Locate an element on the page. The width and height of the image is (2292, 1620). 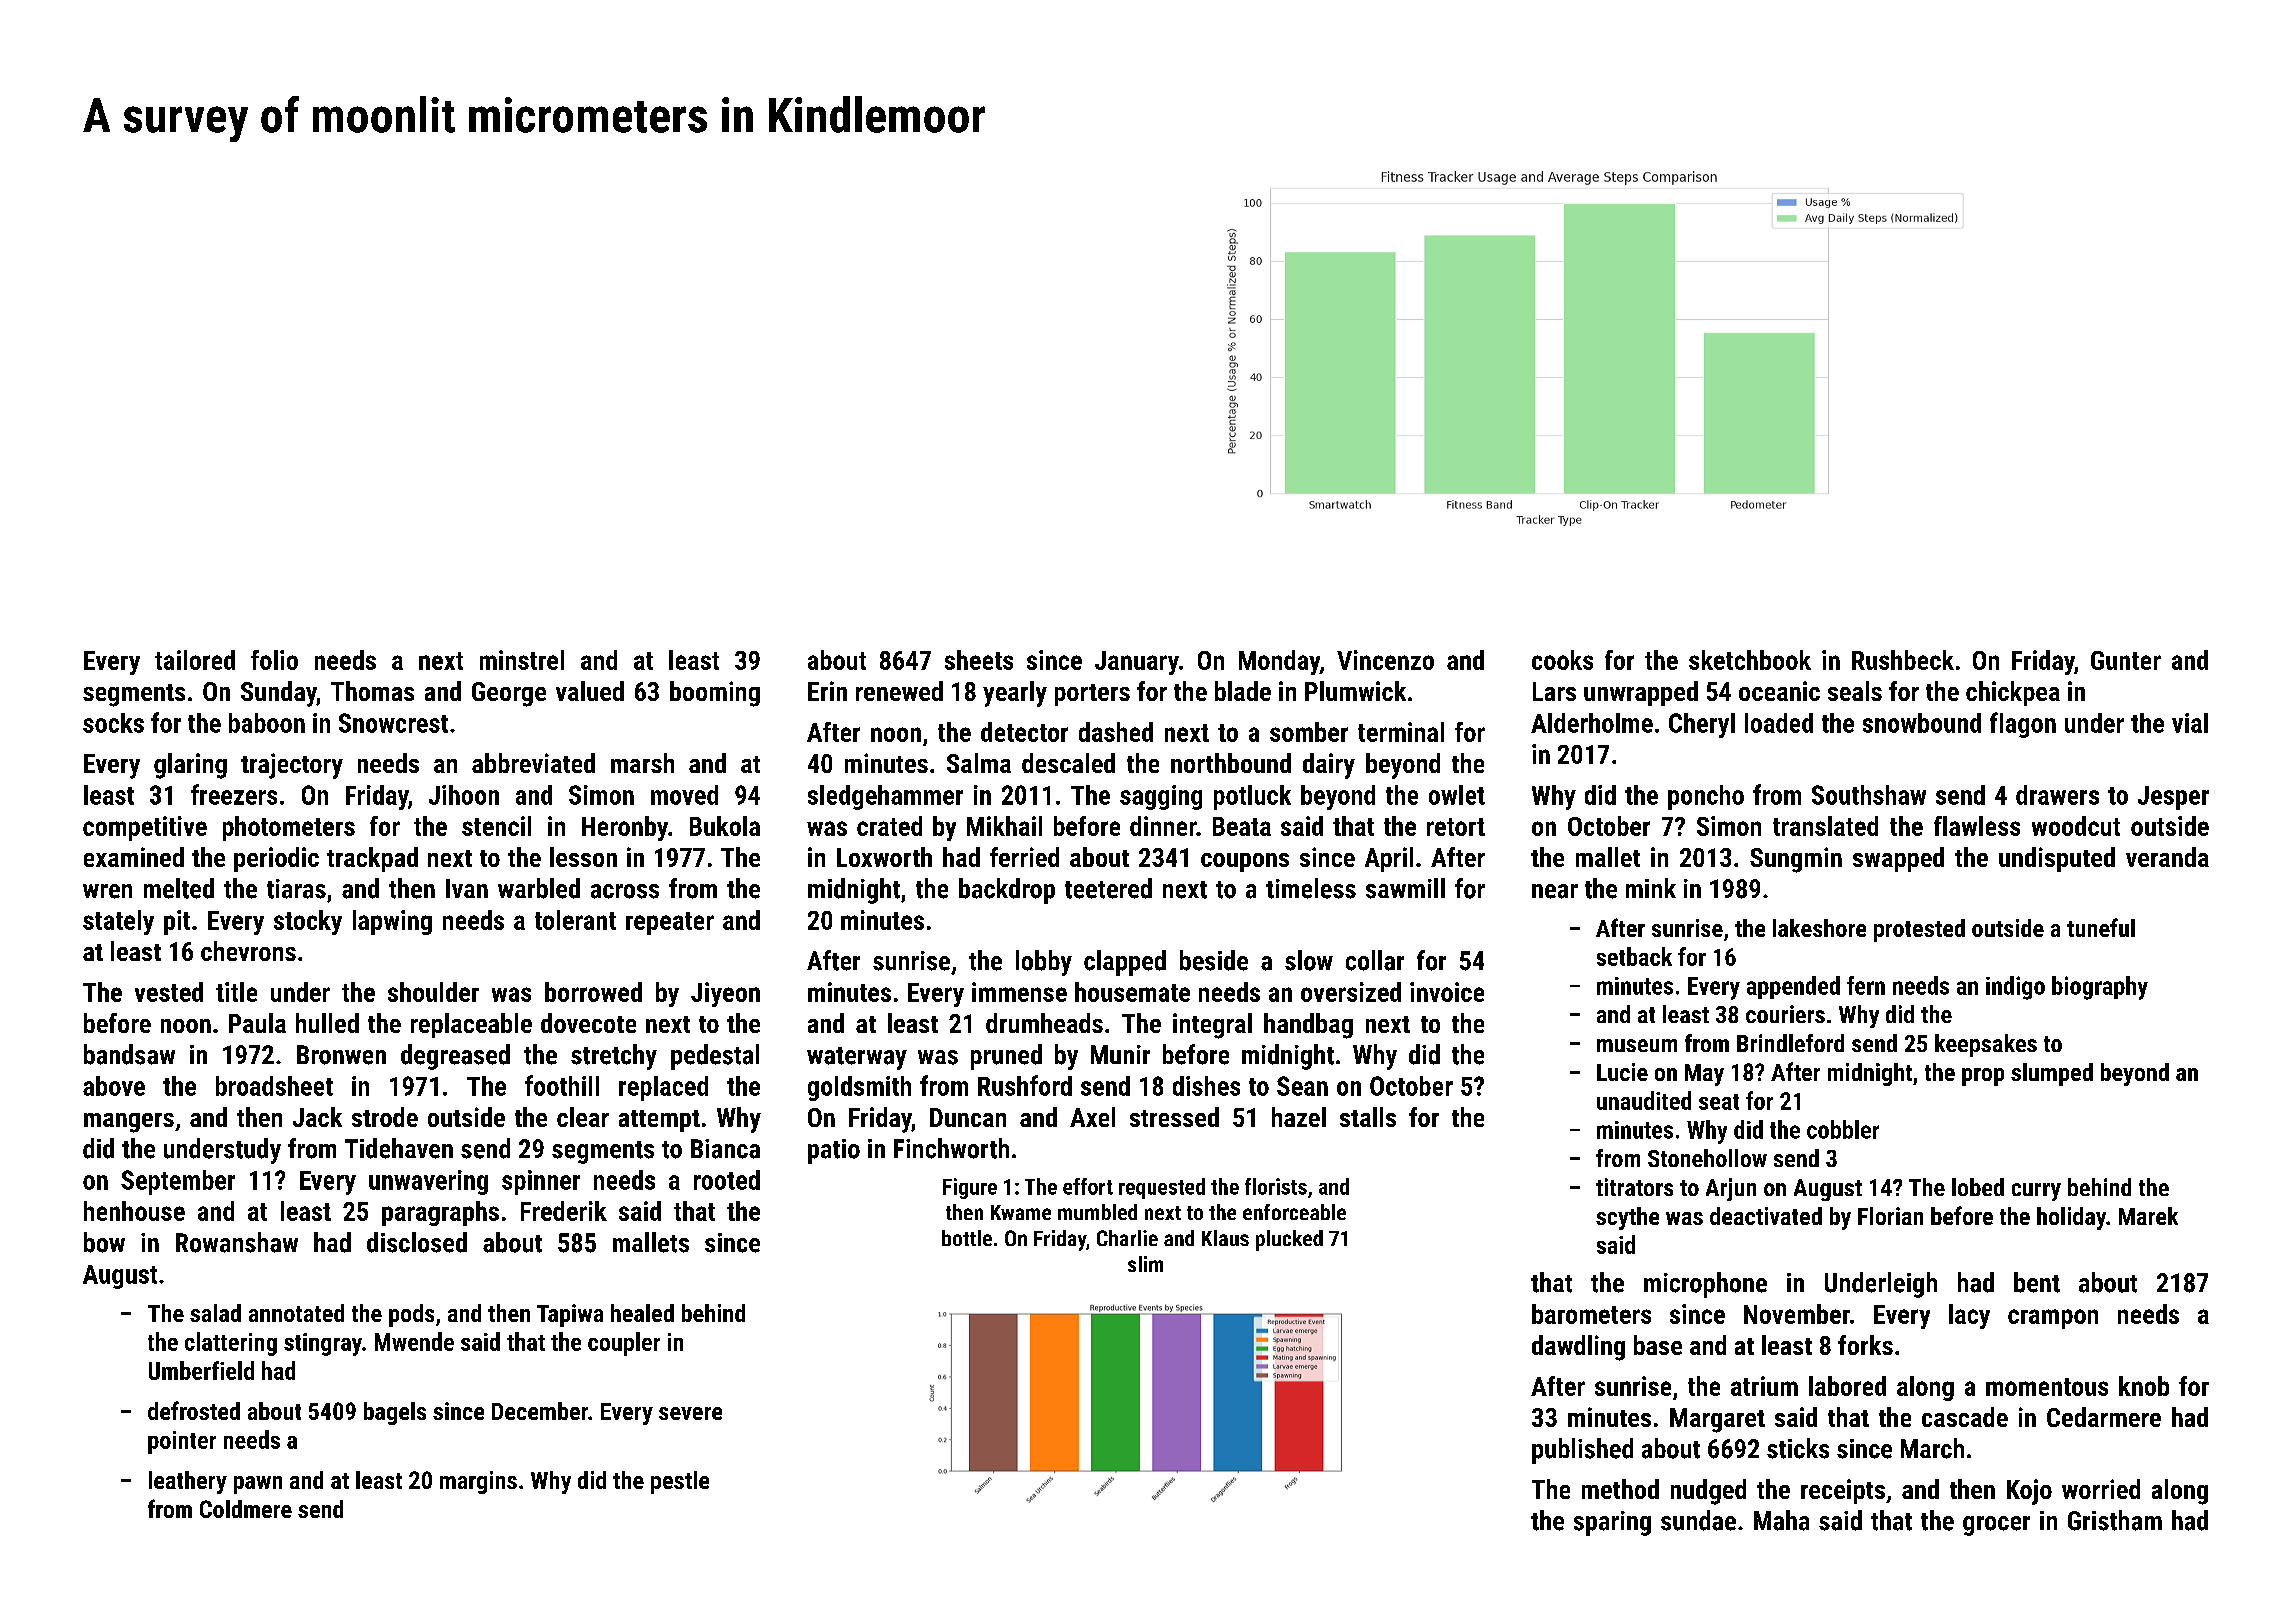
teetered is located at coordinates (1108, 888).
